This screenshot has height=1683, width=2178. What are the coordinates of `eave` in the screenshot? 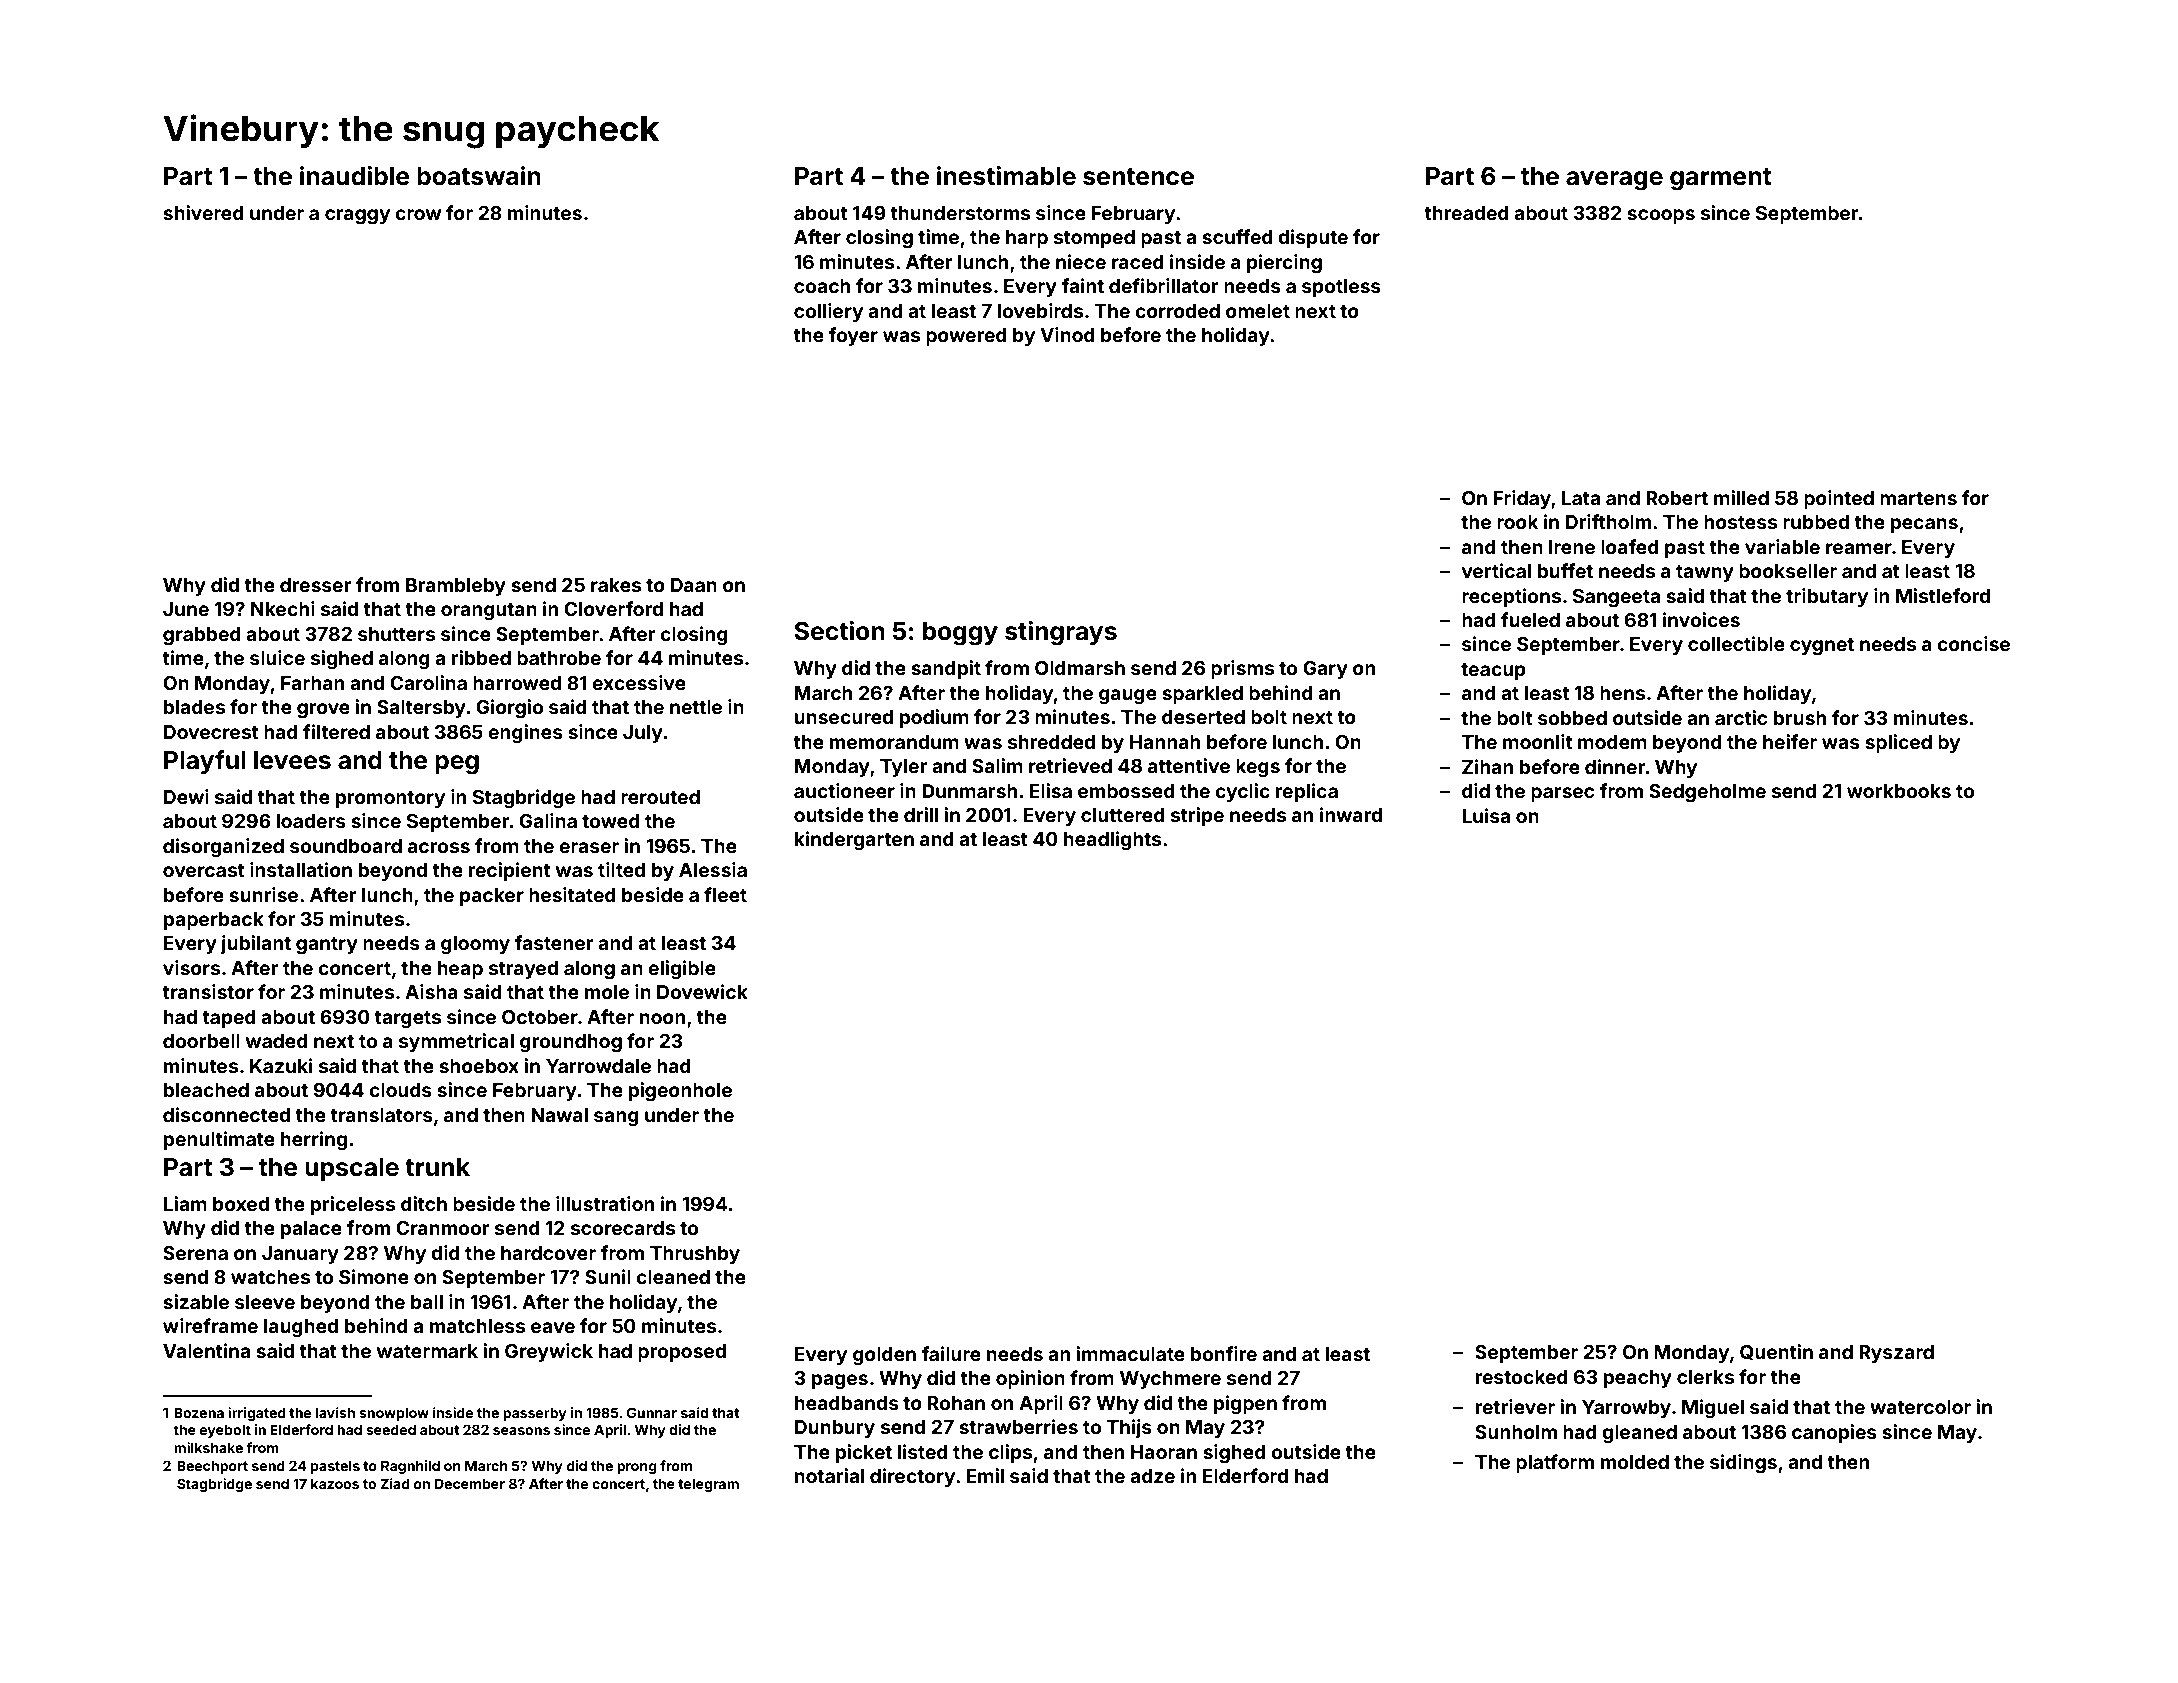 It's located at (553, 1327).
